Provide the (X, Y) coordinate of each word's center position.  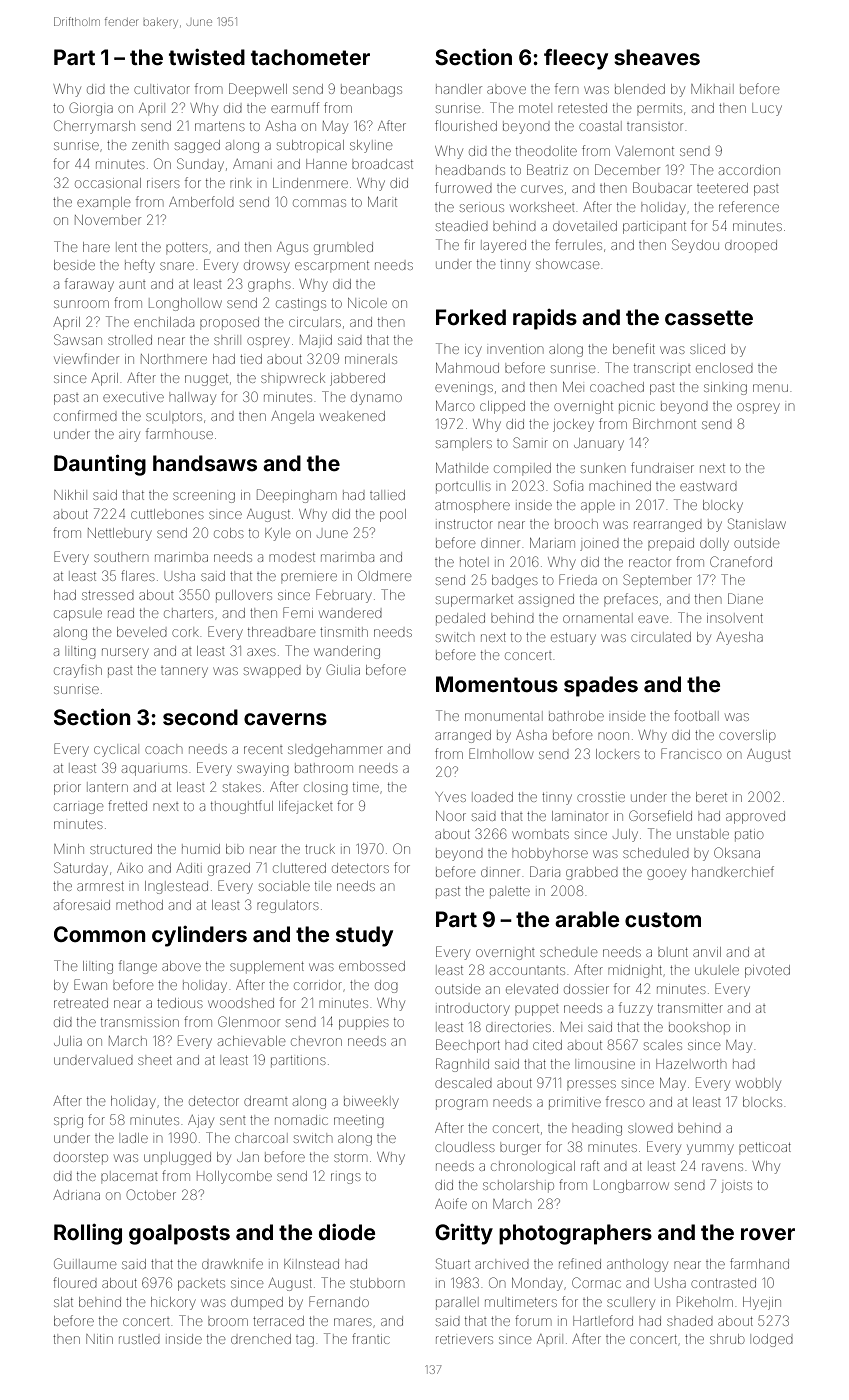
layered (504, 246)
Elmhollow (501, 753)
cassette (709, 317)
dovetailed (585, 226)
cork (185, 633)
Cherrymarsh (94, 127)
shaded (690, 1321)
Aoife (451, 1203)
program (461, 1104)
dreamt (266, 1101)
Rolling (88, 1234)
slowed (650, 1129)
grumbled (343, 248)
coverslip (747, 736)
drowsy (267, 266)
